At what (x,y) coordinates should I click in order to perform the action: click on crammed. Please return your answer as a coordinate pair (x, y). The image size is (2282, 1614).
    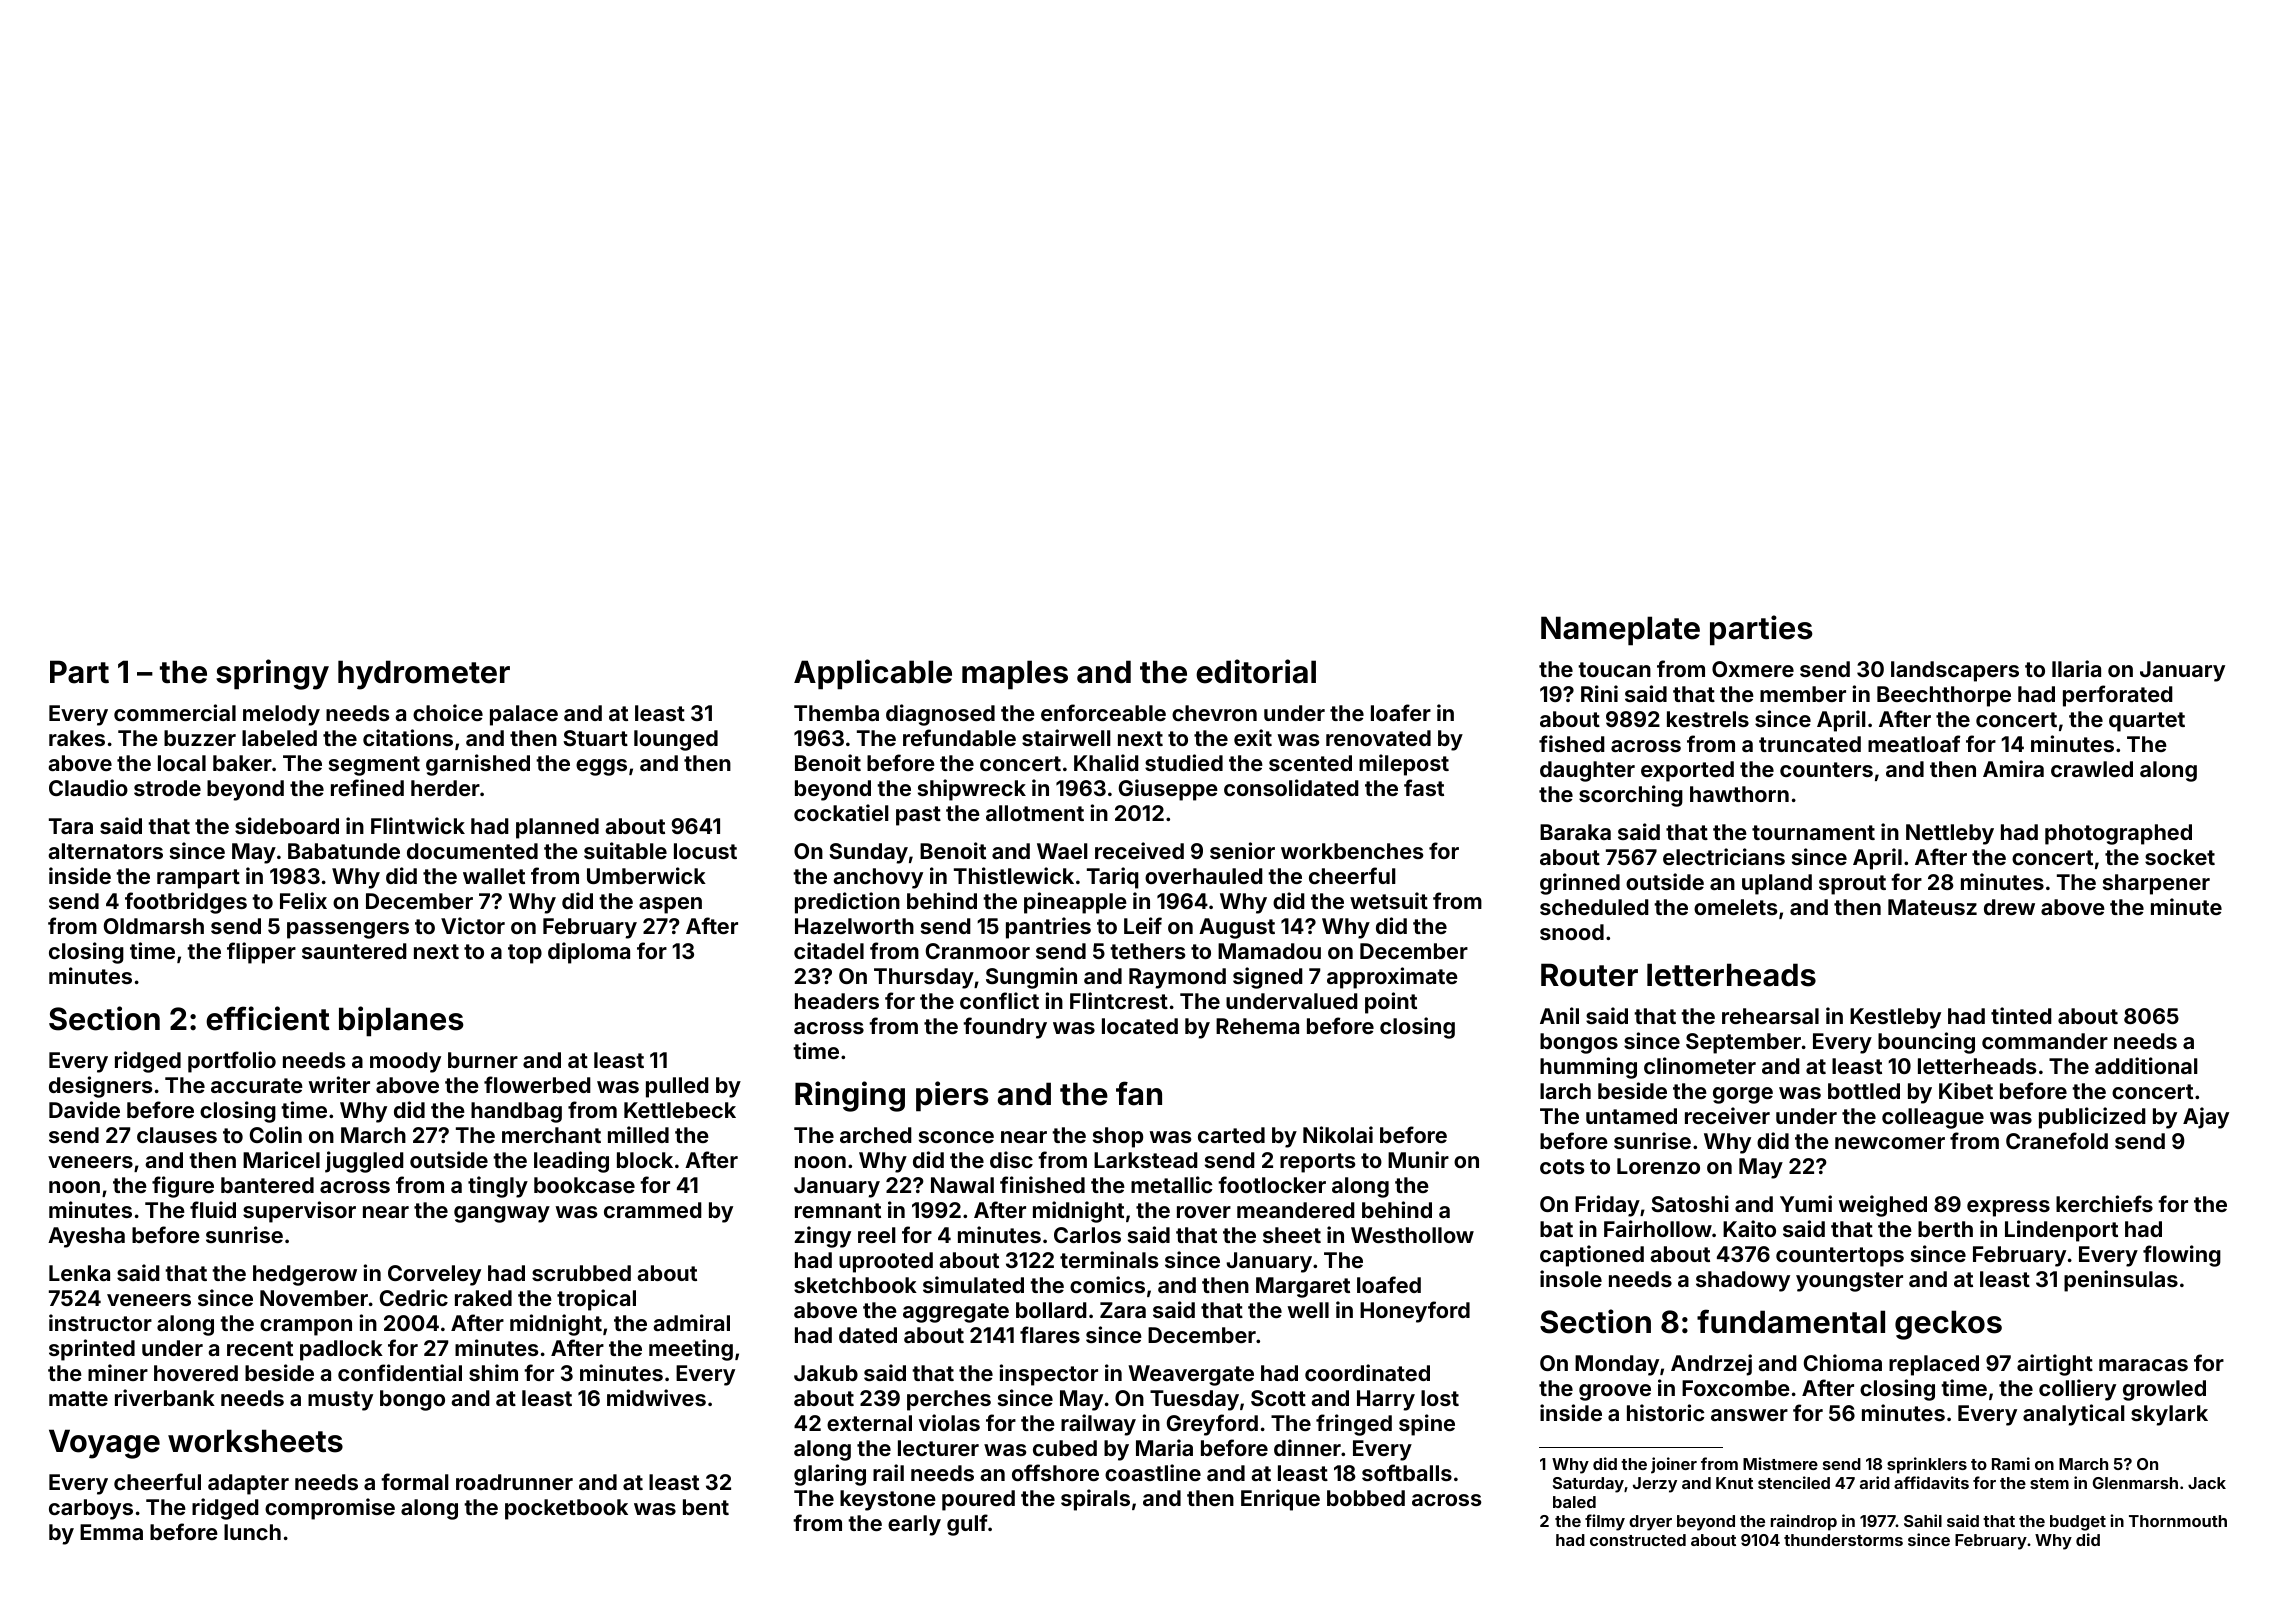
    Looking at the image, I should click on (653, 1210).
